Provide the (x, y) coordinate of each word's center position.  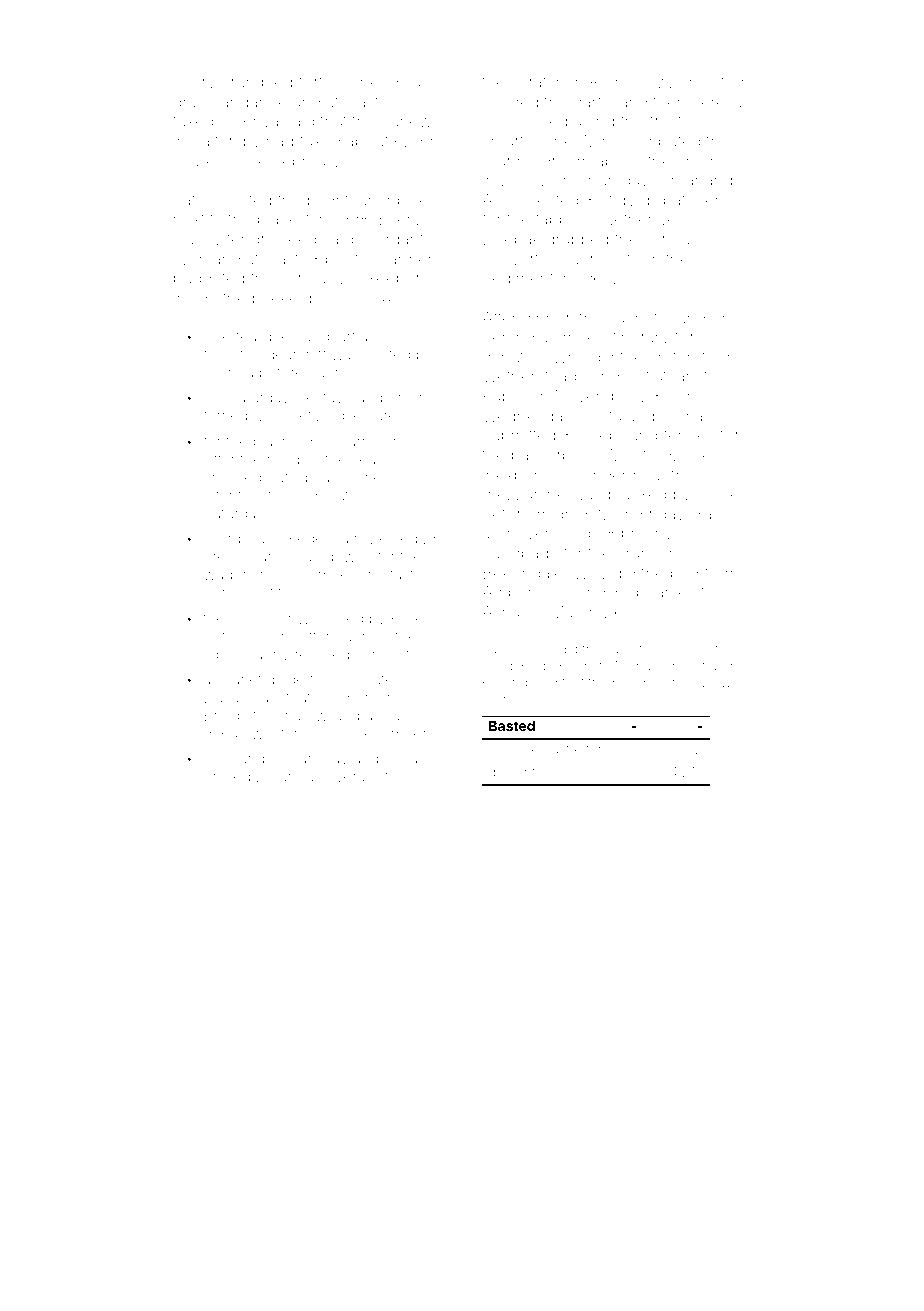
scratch (538, 82)
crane (638, 554)
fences (688, 434)
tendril (249, 239)
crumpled (257, 83)
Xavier (717, 514)
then (669, 102)
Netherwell (642, 219)
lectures (377, 415)
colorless (366, 477)
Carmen (406, 258)
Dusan (226, 697)
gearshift (296, 356)
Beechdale (523, 572)
